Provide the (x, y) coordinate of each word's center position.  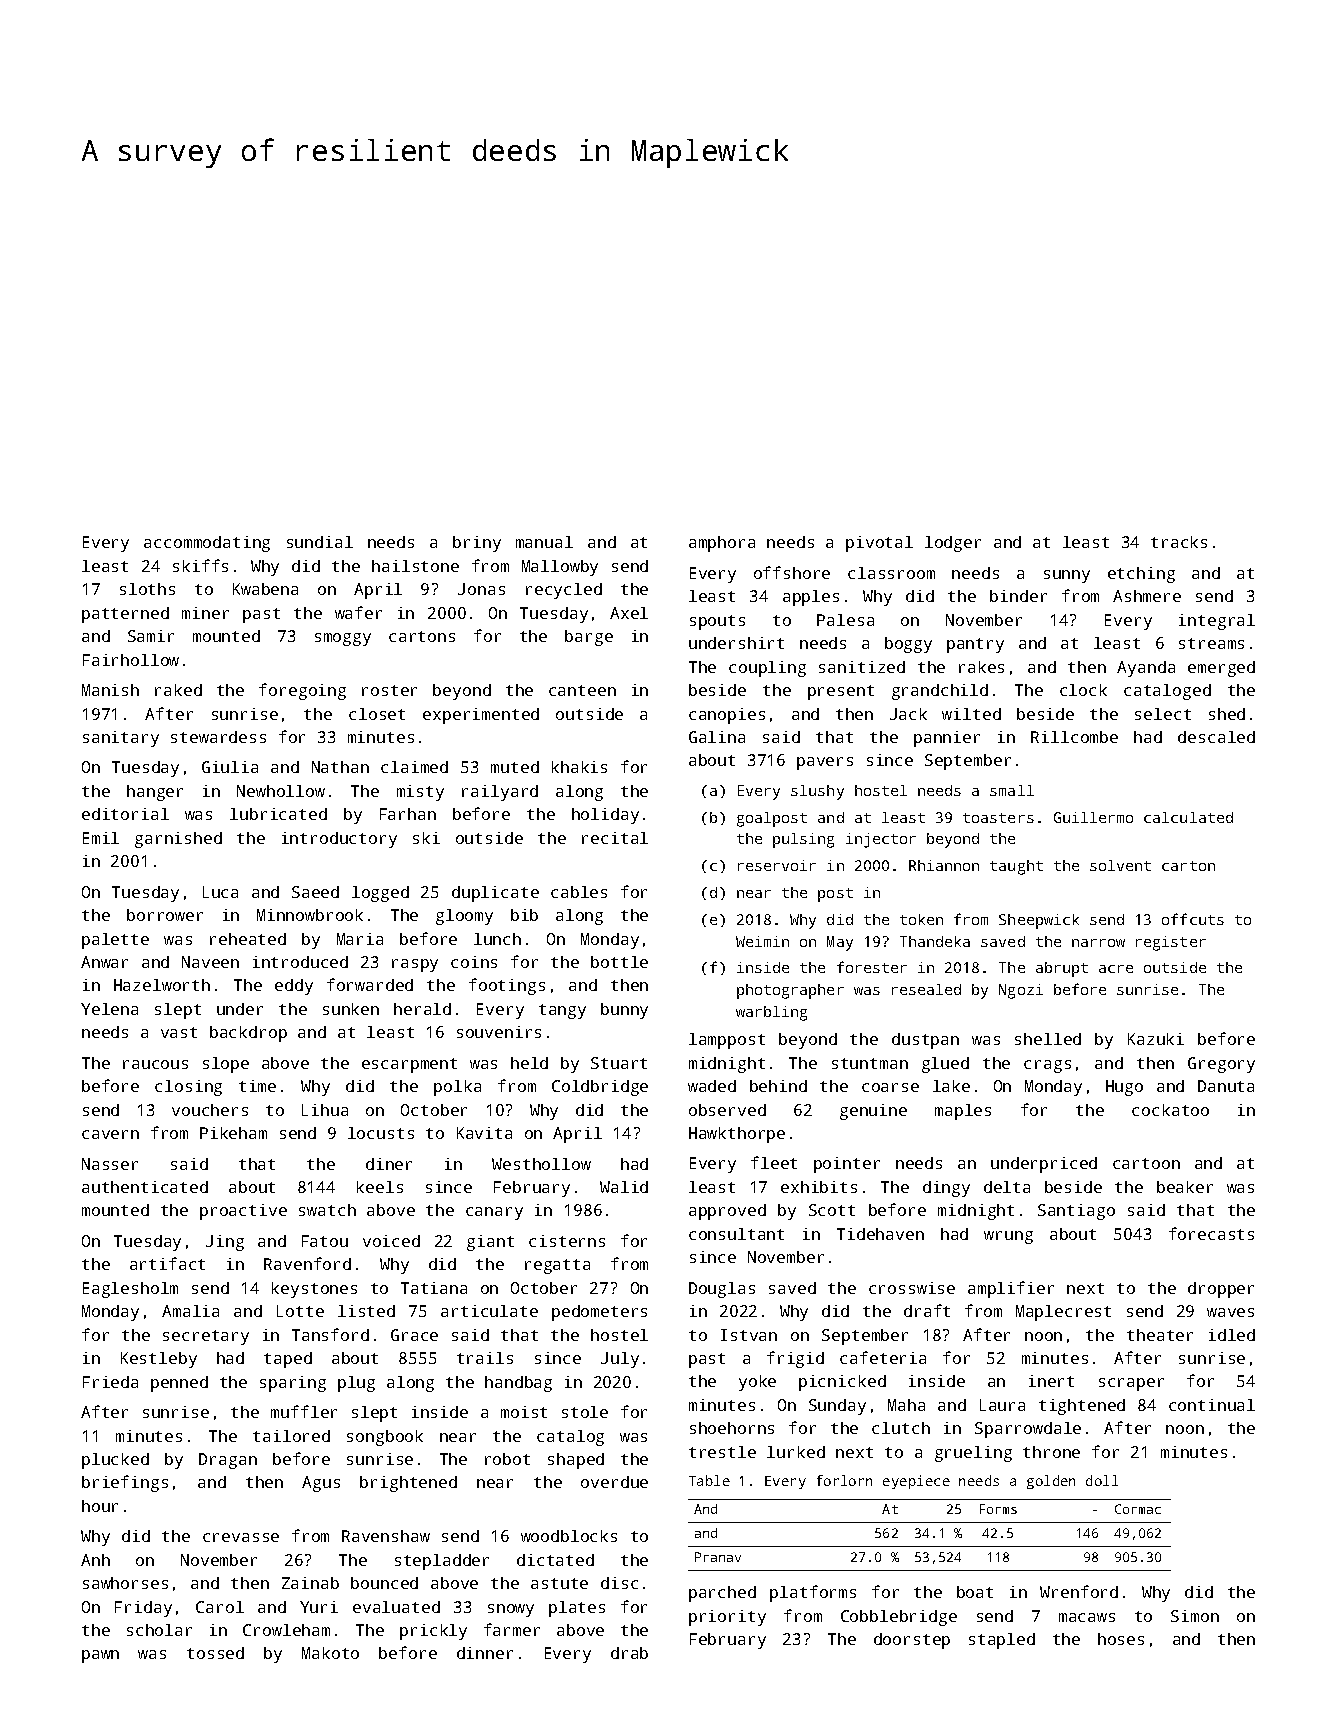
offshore (792, 572)
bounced (384, 1583)
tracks (1179, 542)
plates (577, 1609)
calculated (1188, 817)
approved (727, 1212)
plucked (115, 1461)
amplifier (1011, 1289)
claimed (414, 767)
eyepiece (916, 1482)
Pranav (718, 1557)
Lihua (325, 1110)
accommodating (207, 544)
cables (579, 892)
